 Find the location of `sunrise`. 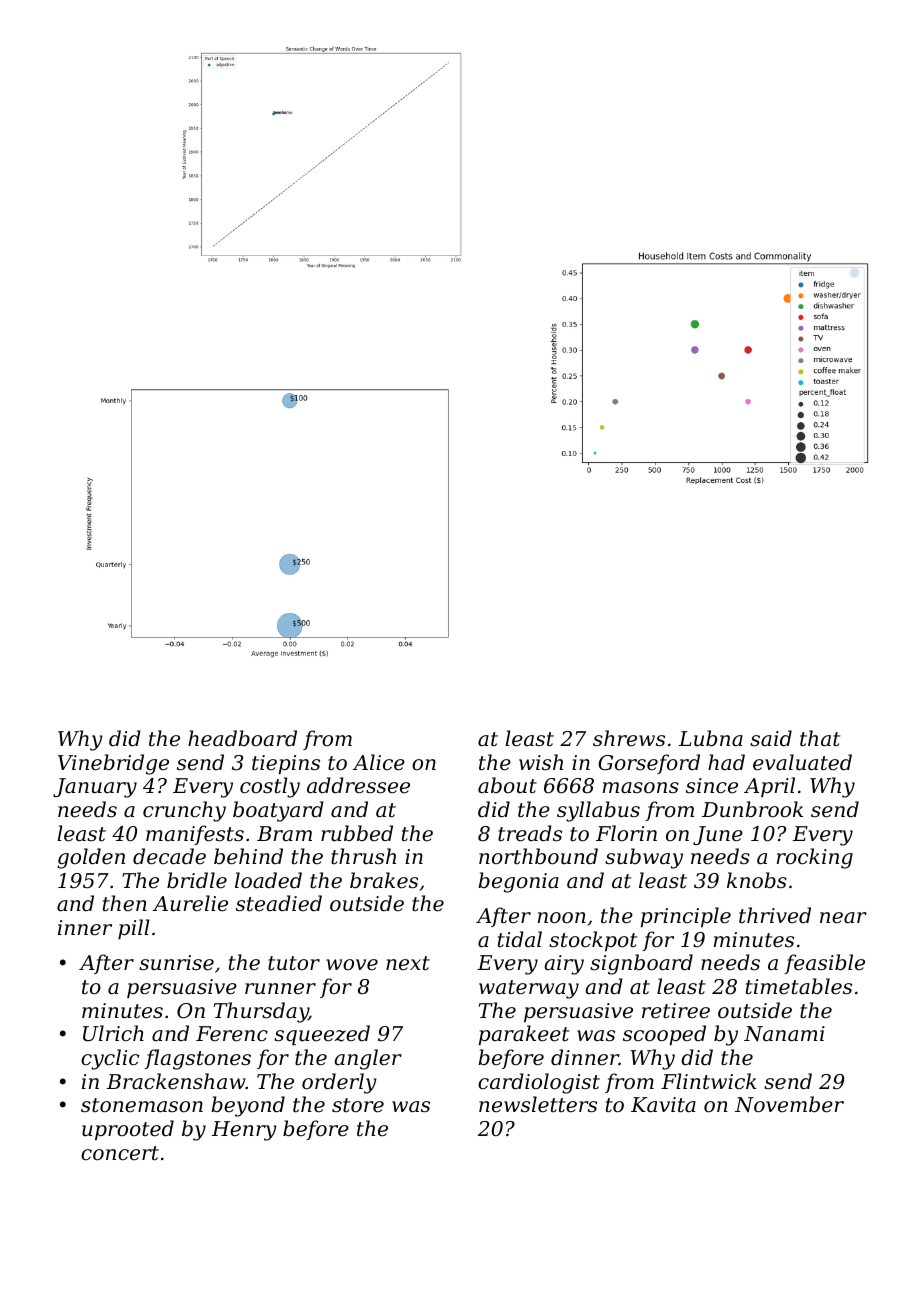

sunrise is located at coordinates (176, 963).
